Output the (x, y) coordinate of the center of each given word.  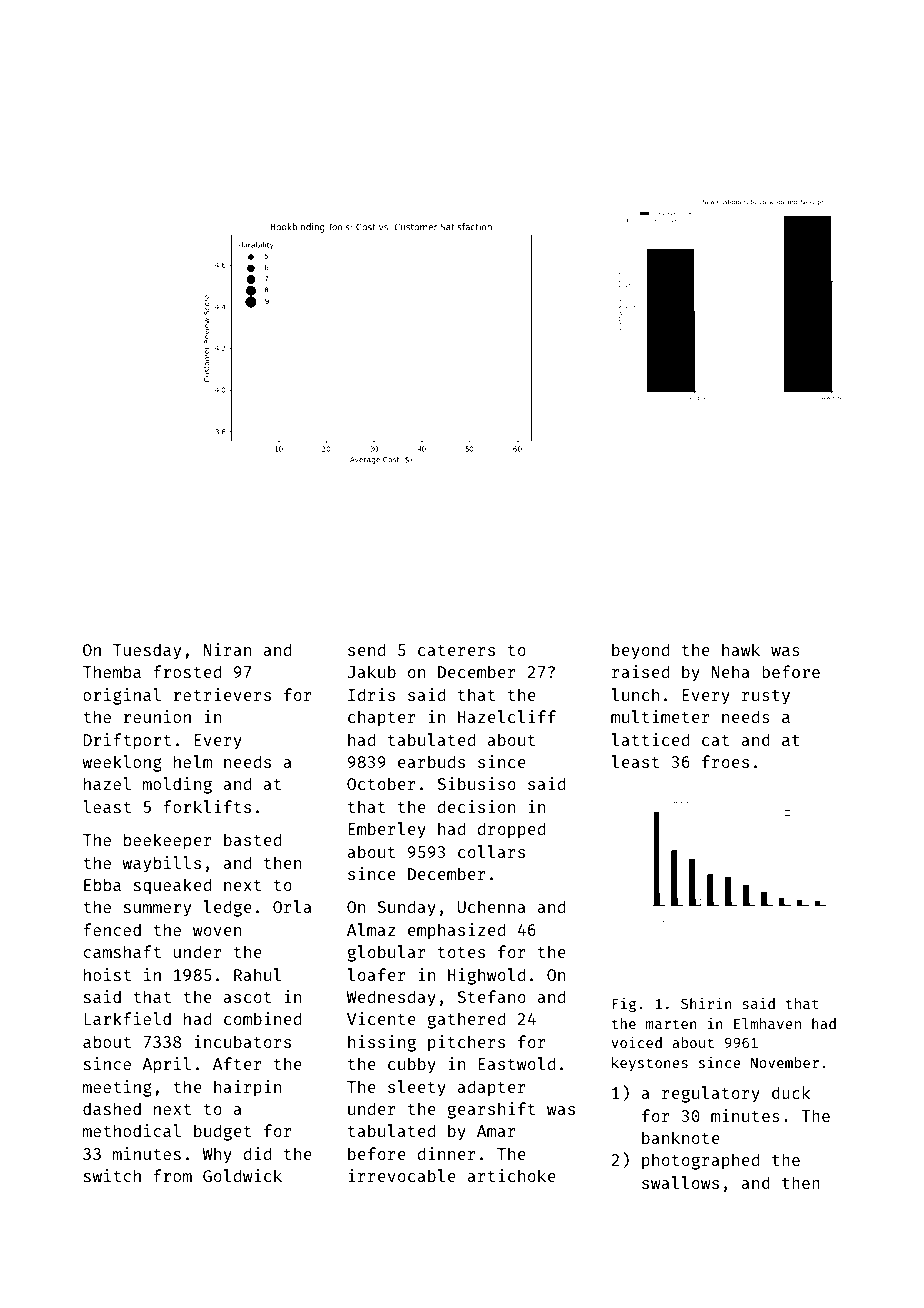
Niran (227, 649)
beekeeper (168, 841)
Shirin (706, 1003)
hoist (107, 974)
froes (725, 761)
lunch (635, 694)
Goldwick (242, 1175)
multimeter (660, 716)
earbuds (431, 761)
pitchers (466, 1043)
